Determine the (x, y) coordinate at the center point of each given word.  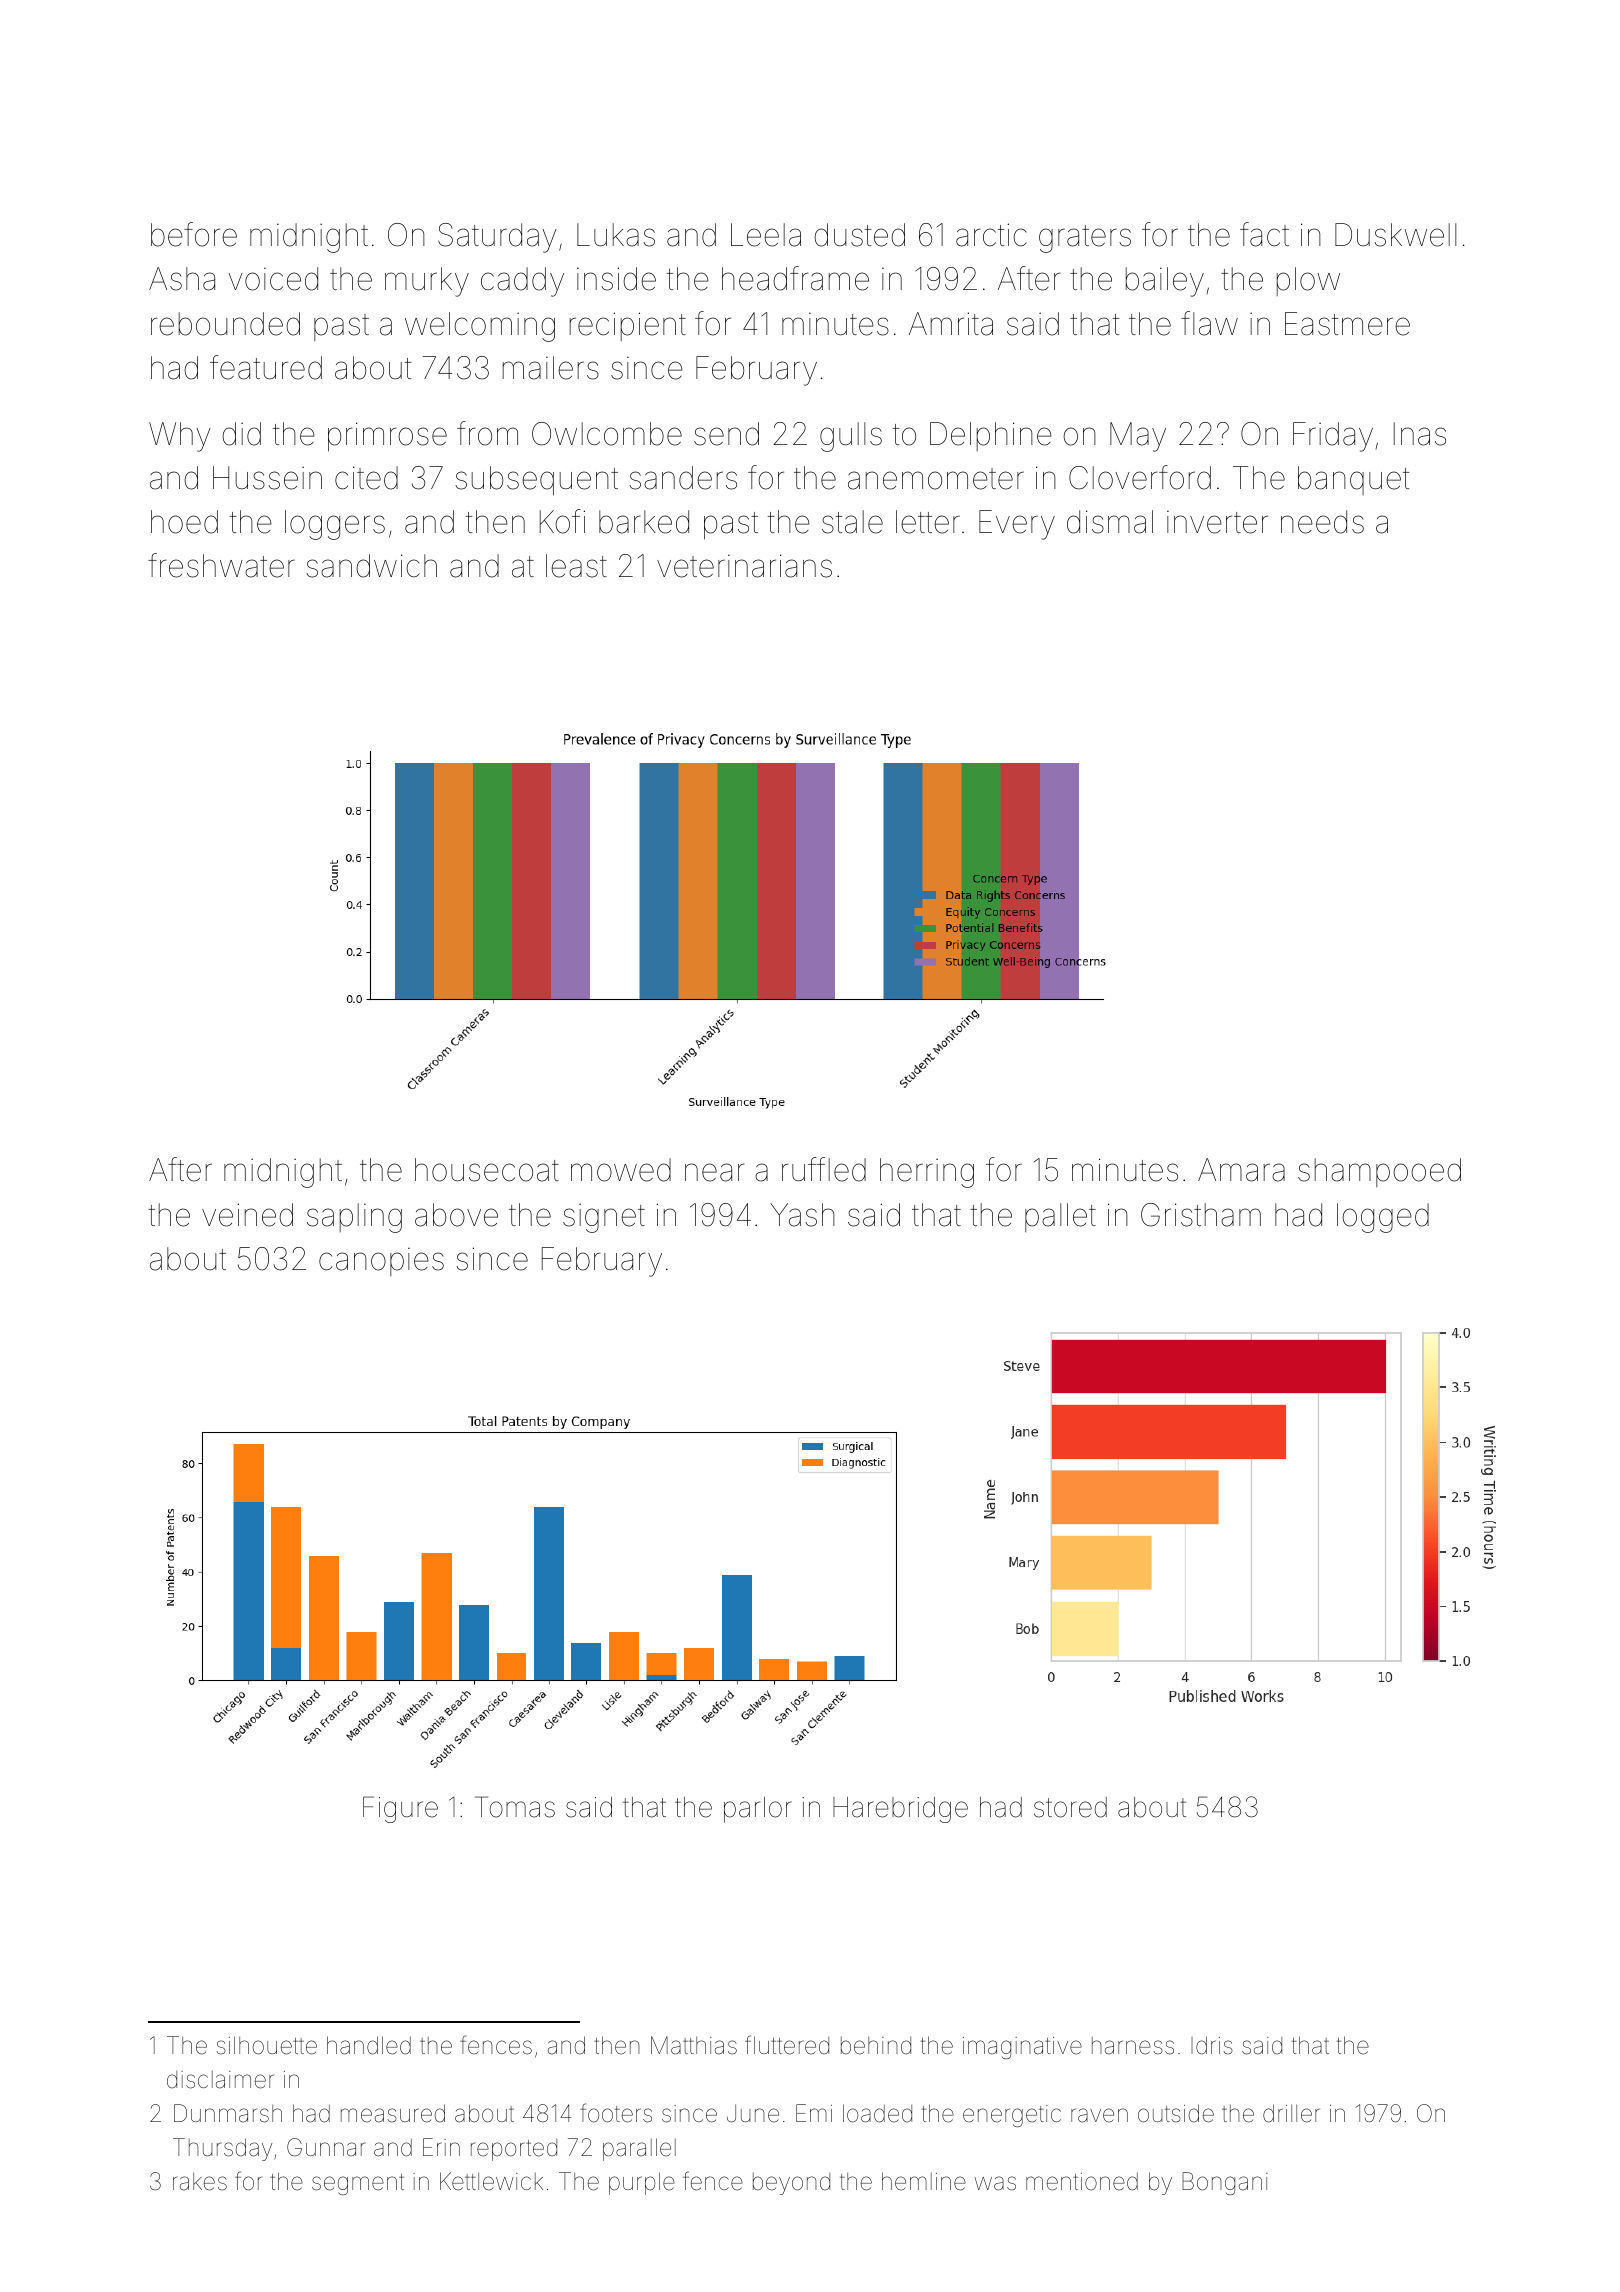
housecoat (487, 1170)
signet (604, 1218)
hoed (184, 522)
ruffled (824, 1169)
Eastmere (1347, 324)
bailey (1165, 282)
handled (369, 2045)
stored (1070, 1807)
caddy (522, 282)
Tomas (515, 1807)
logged (1383, 1218)
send (726, 434)
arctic (991, 235)
